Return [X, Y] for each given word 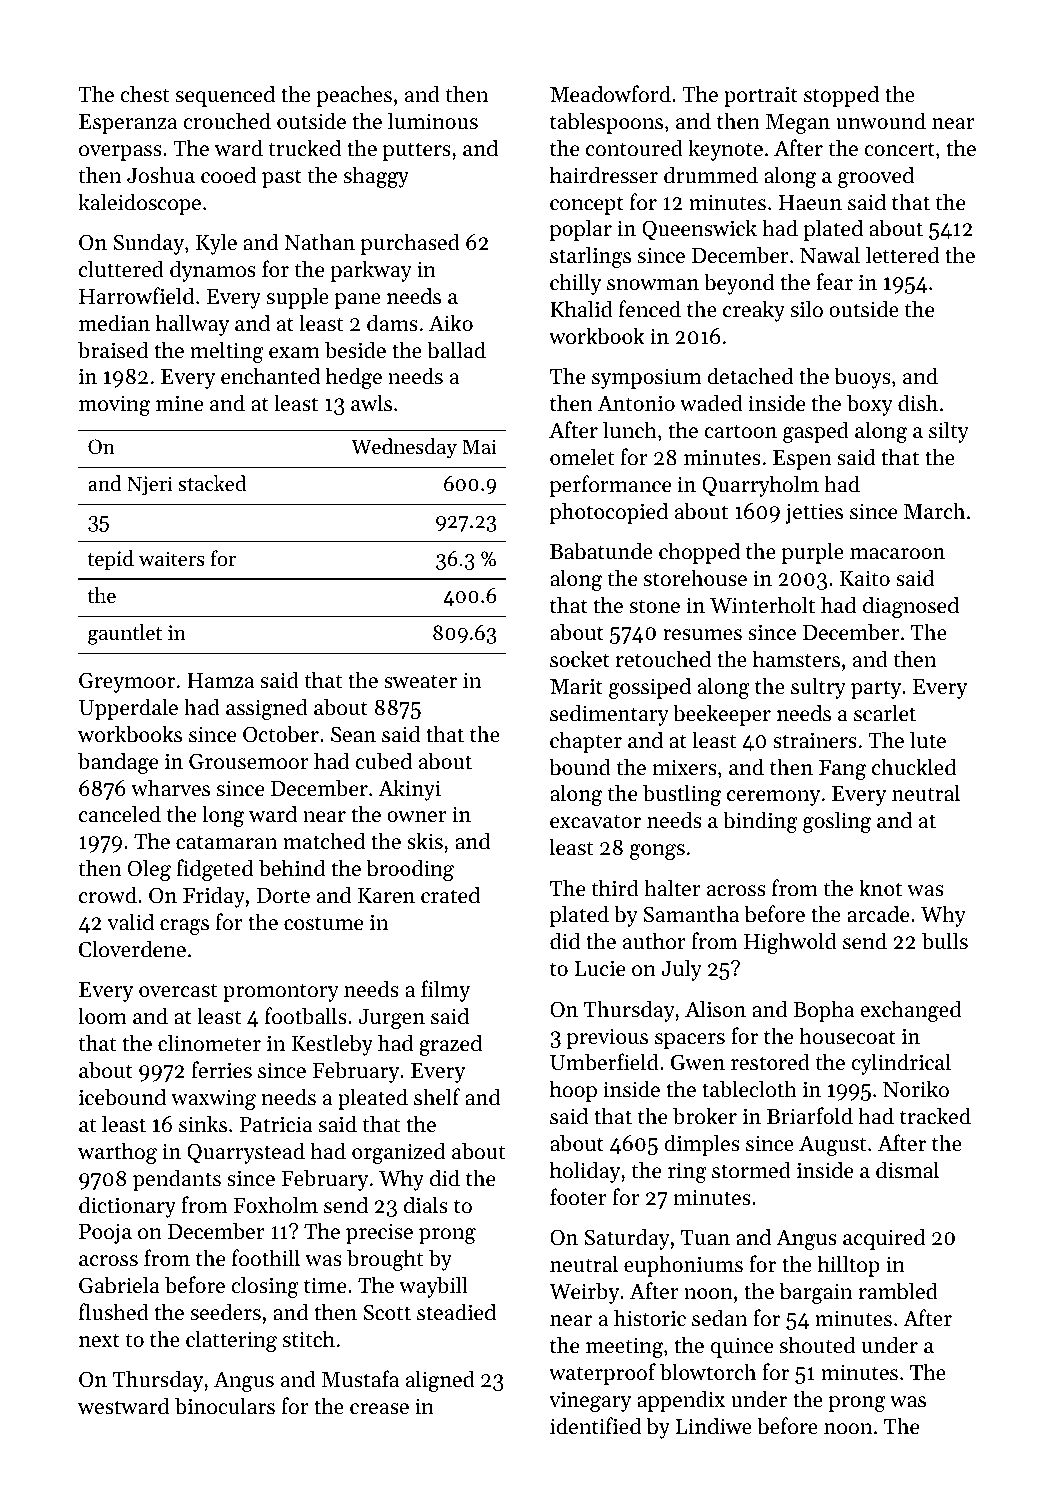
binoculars [225, 1406]
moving [114, 406]
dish [918, 403]
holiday [585, 1172]
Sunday [148, 244]
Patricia [276, 1124]
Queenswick [699, 230]
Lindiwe [714, 1426]
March [934, 511]
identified [595, 1426]
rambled [898, 1291]
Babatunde [601, 551]
